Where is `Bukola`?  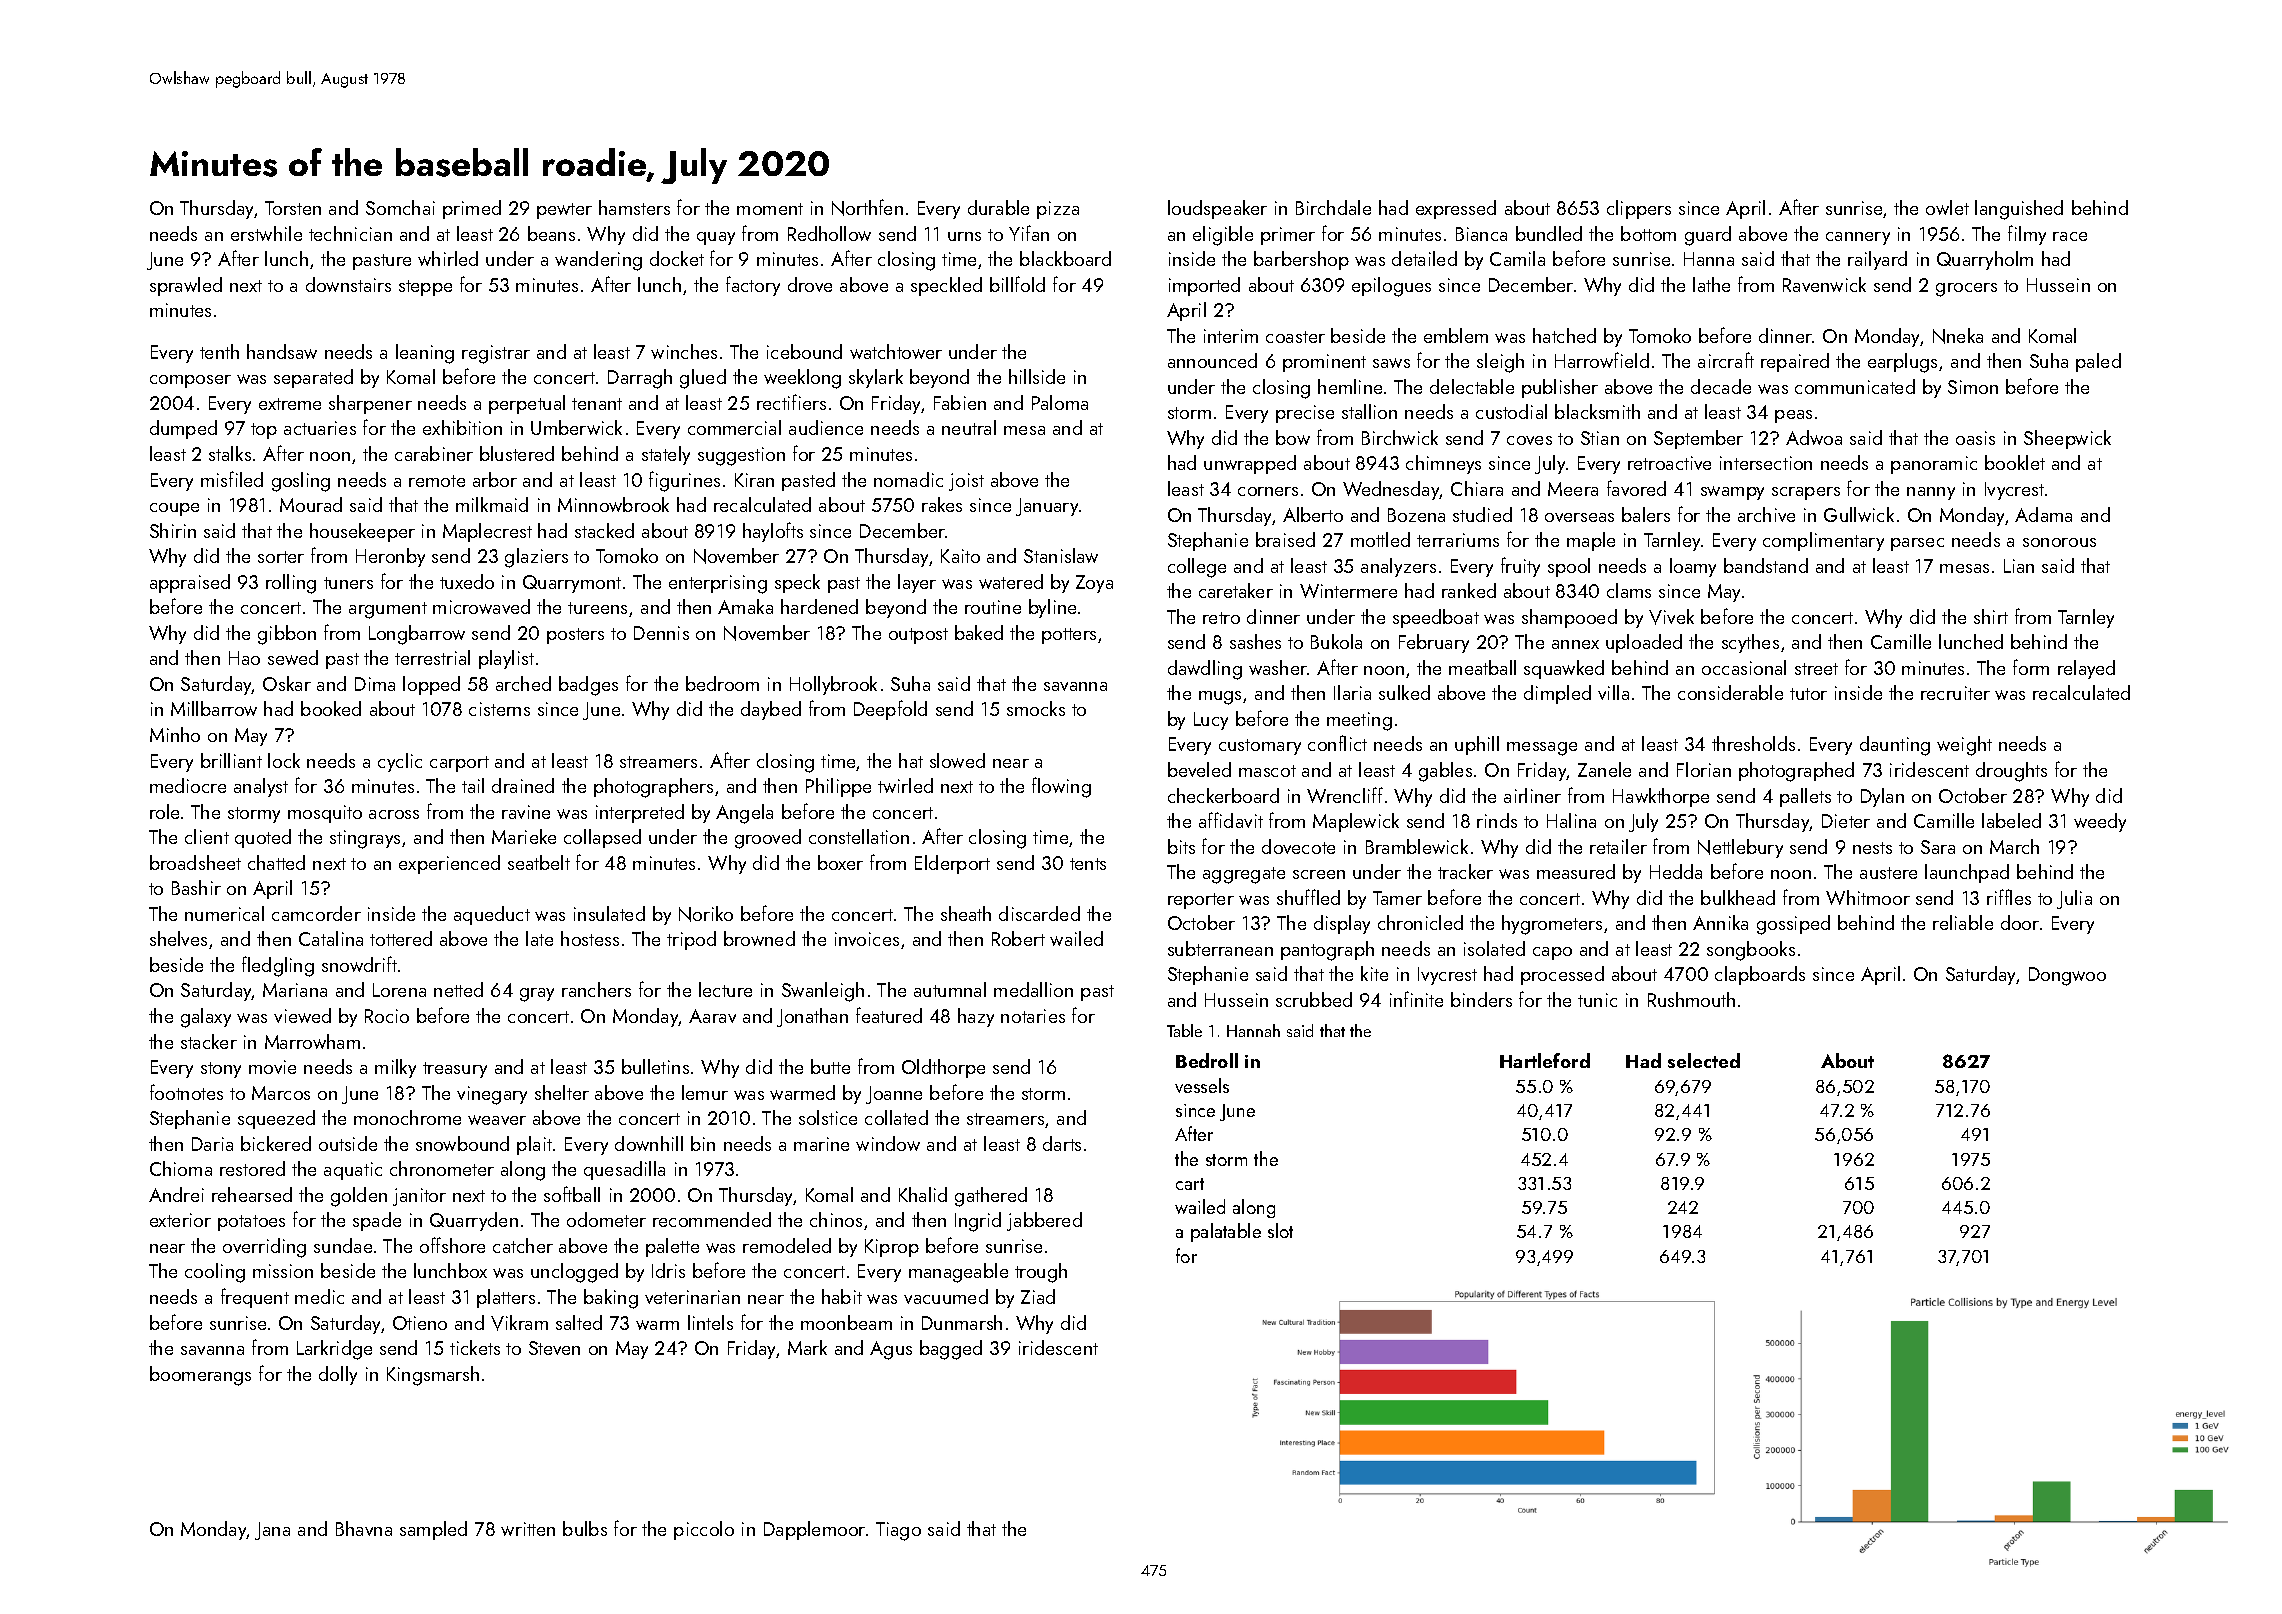 Bukola is located at coordinates (1336, 641).
